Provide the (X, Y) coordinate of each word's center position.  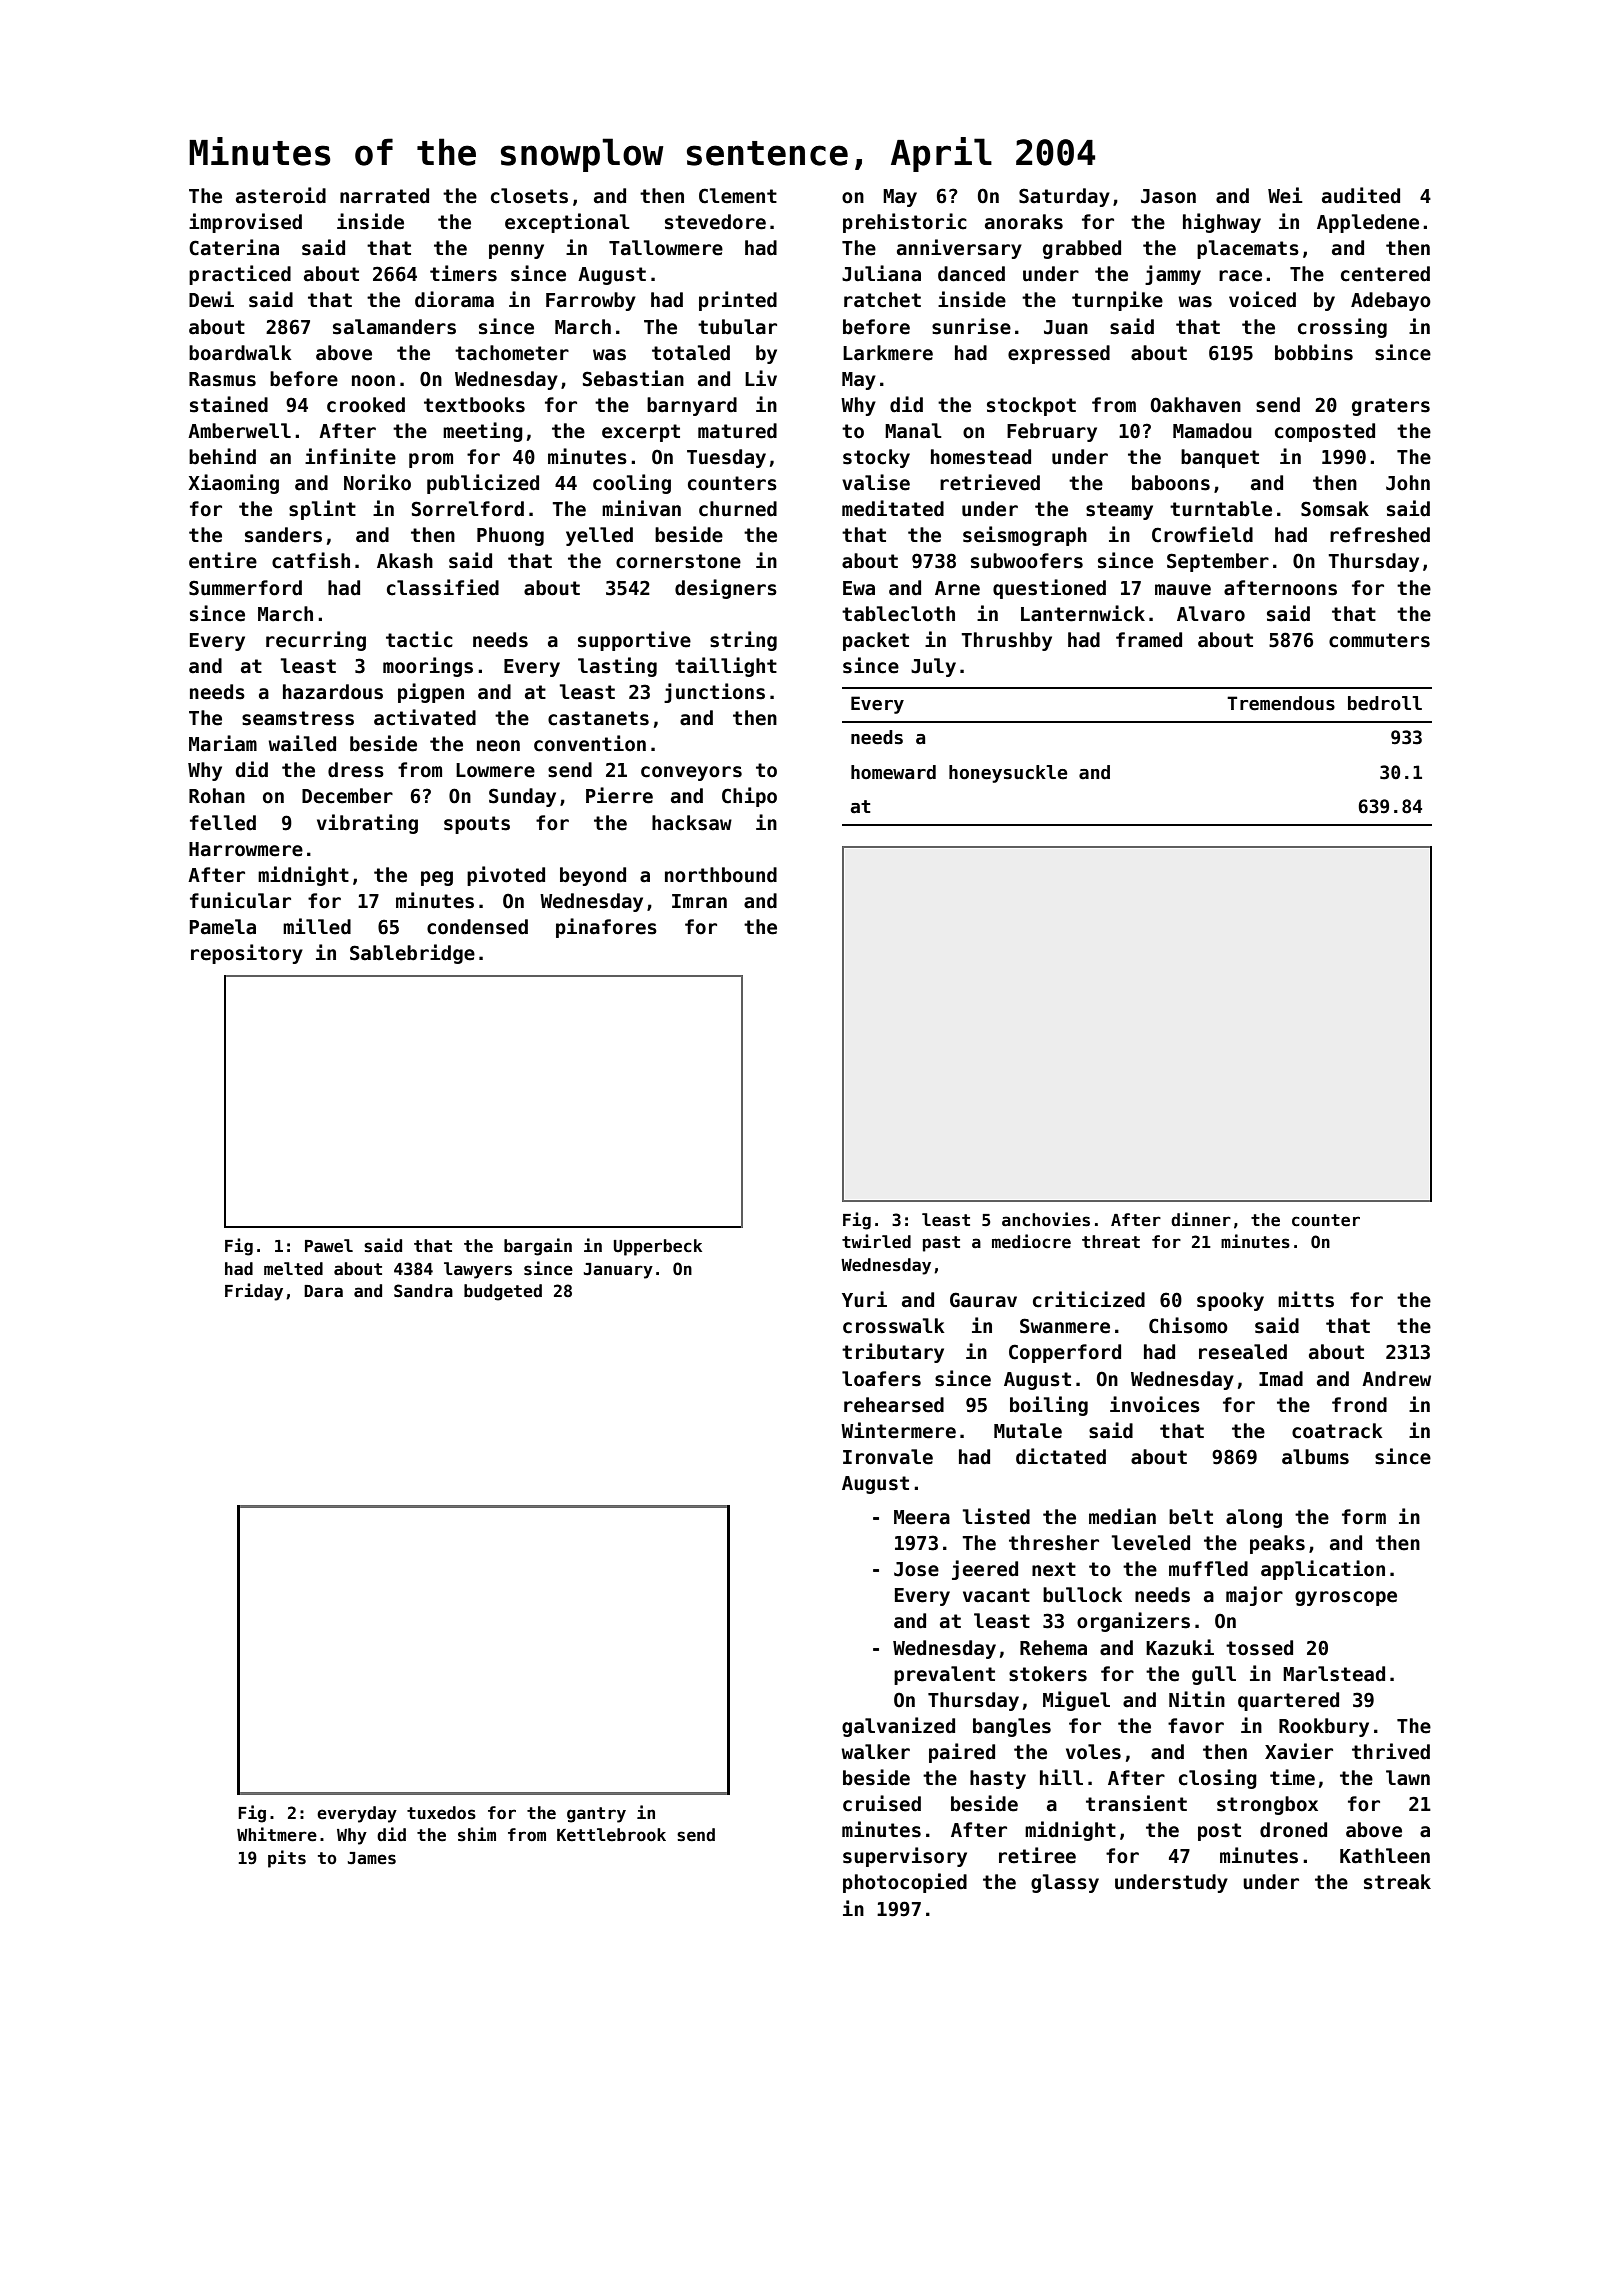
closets (529, 196)
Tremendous (1281, 703)
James (372, 1858)
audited (1361, 195)
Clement (738, 196)
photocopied (905, 1883)
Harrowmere (246, 849)
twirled (876, 1241)
